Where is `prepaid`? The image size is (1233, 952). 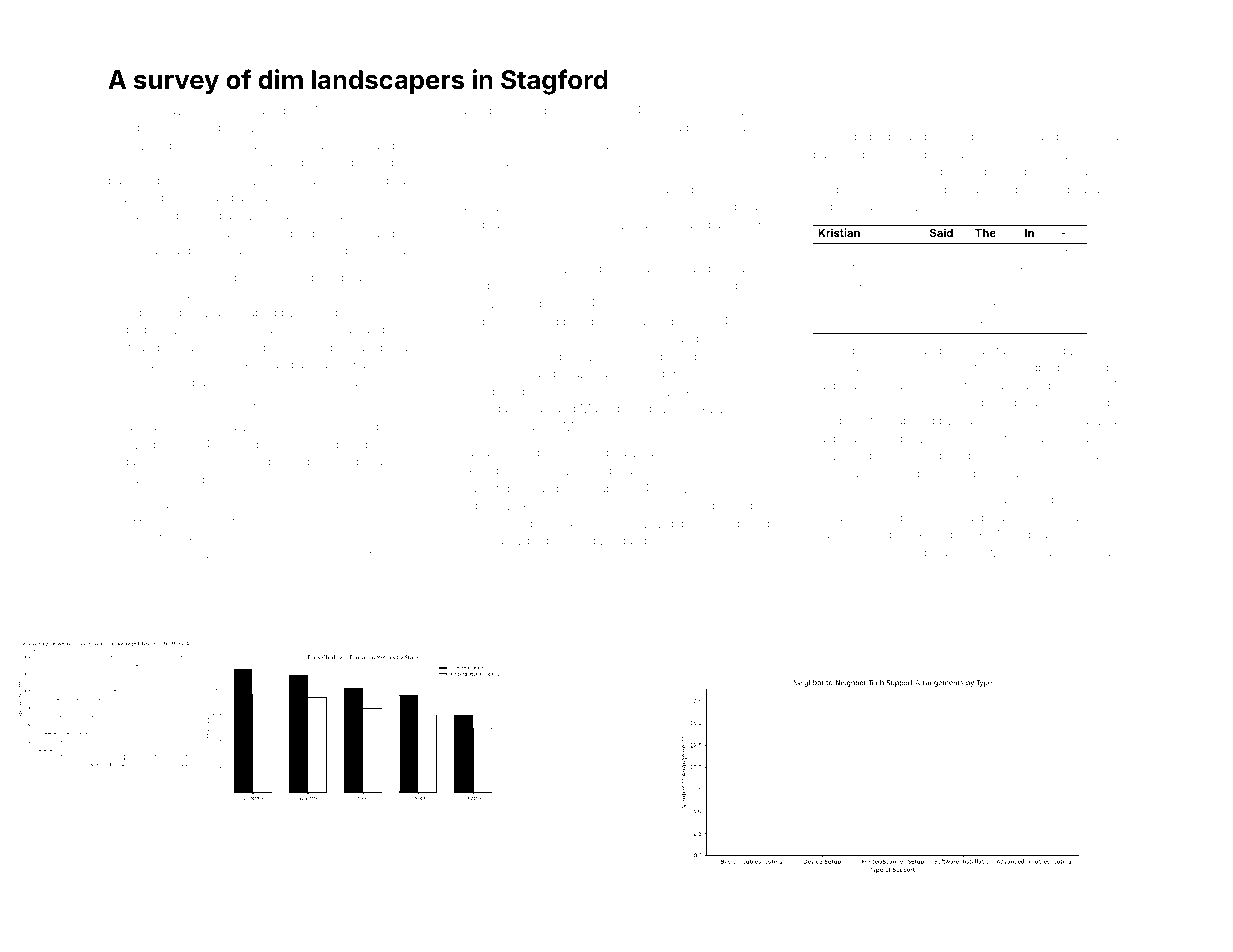 prepaid is located at coordinates (482, 524).
